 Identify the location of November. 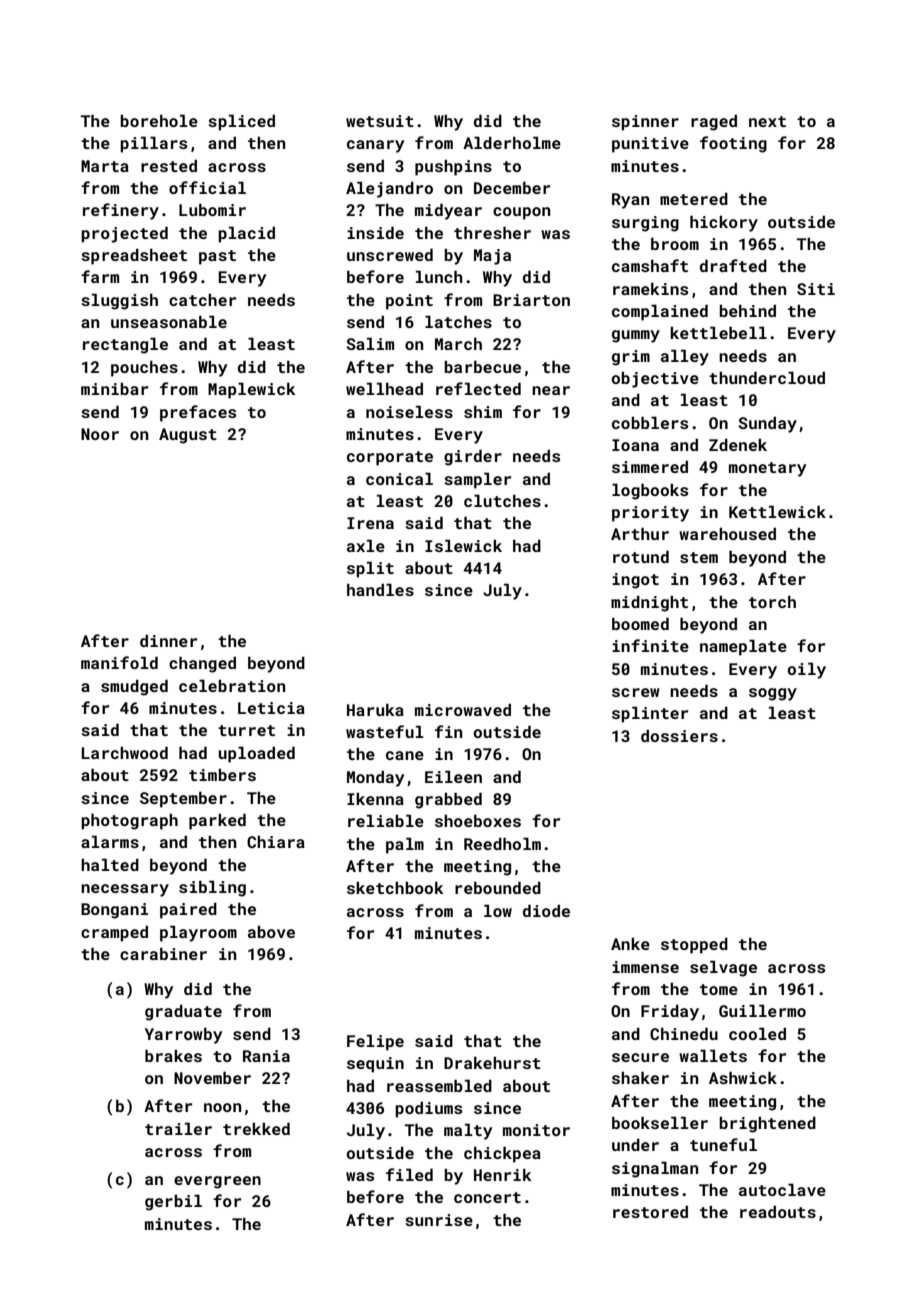
(212, 1077).
